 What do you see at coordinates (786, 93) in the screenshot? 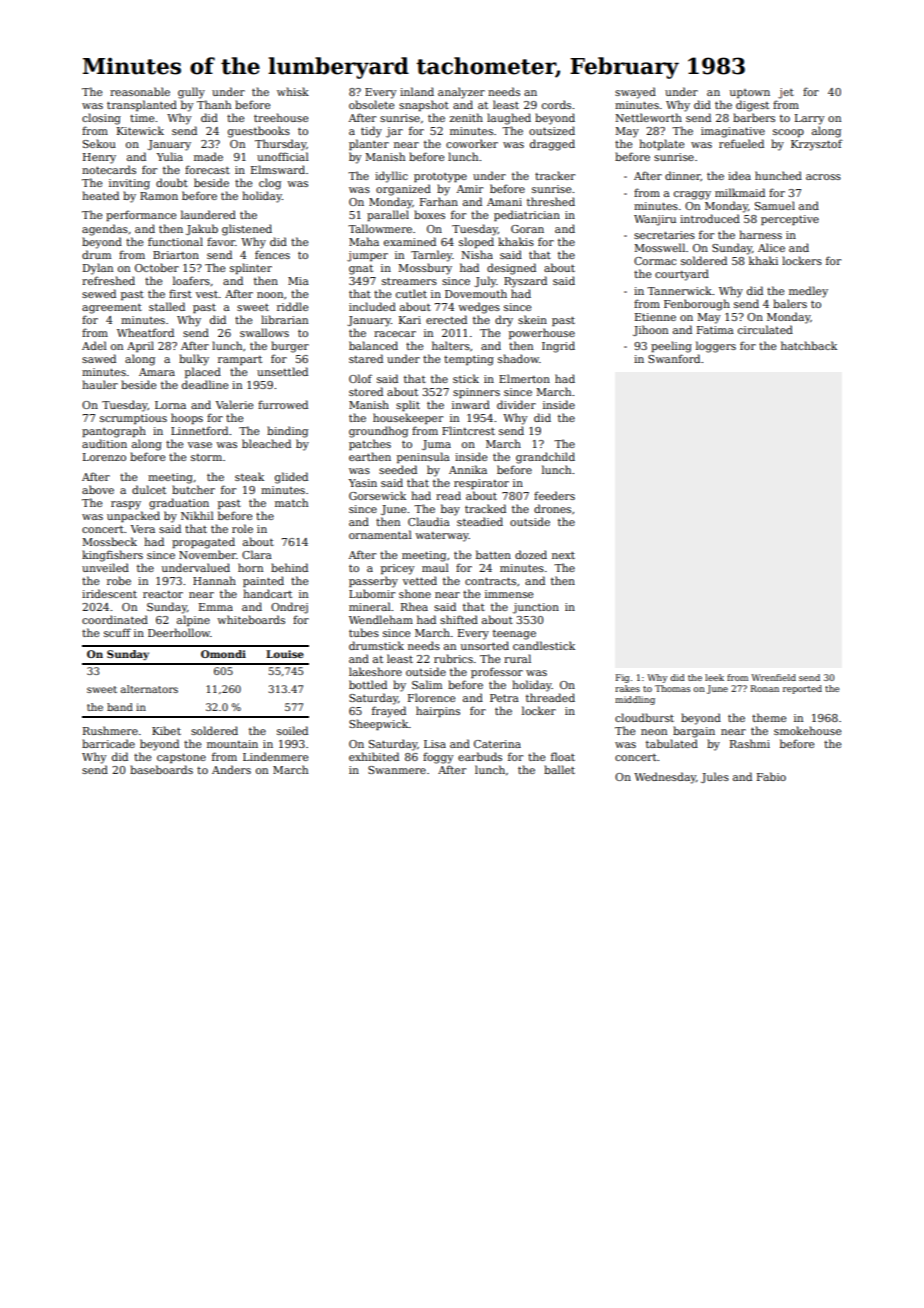
I see `jet` at bounding box center [786, 93].
